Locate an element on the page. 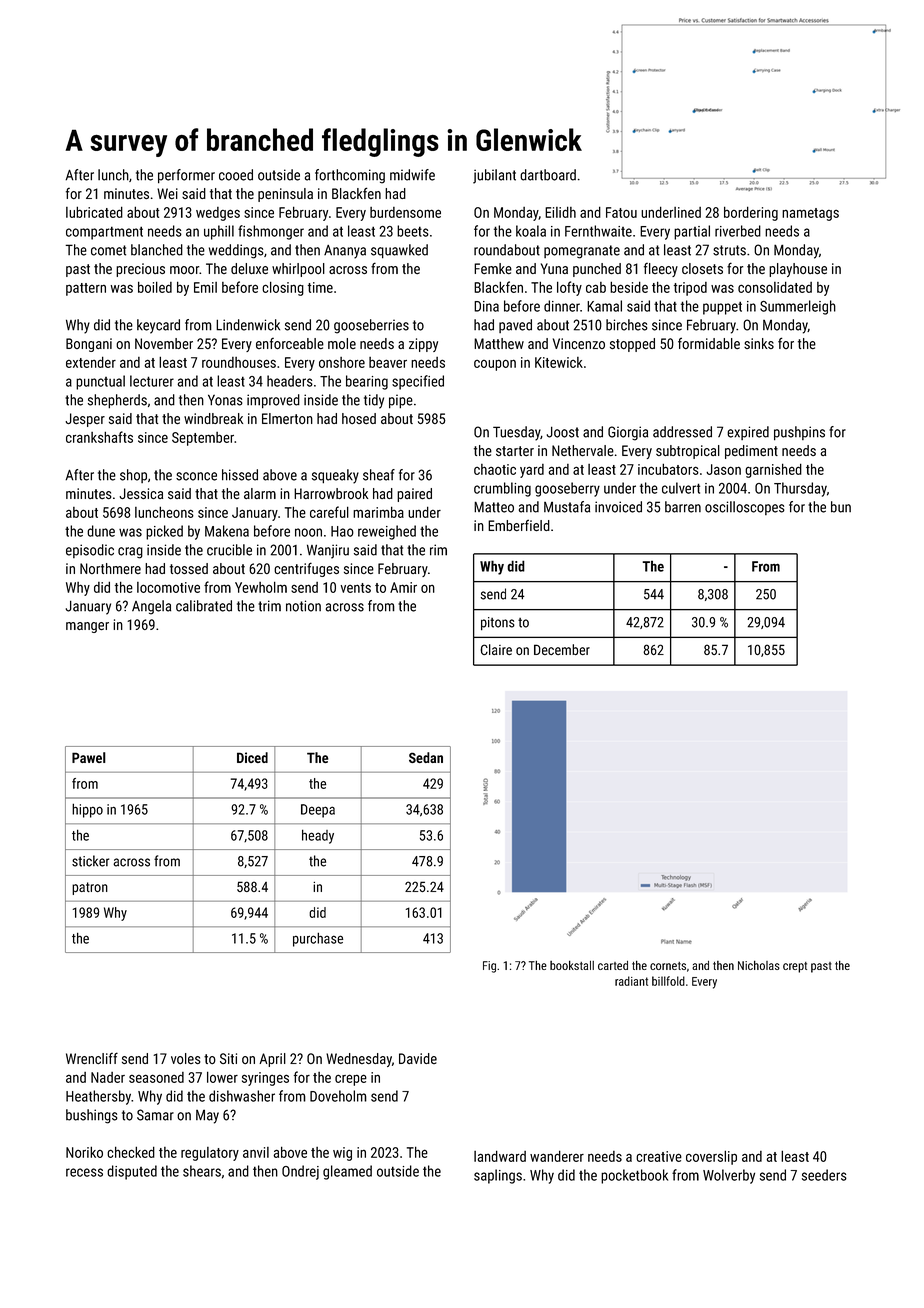 The height and width of the document is (1308, 924). oscilloscopes is located at coordinates (745, 508).
